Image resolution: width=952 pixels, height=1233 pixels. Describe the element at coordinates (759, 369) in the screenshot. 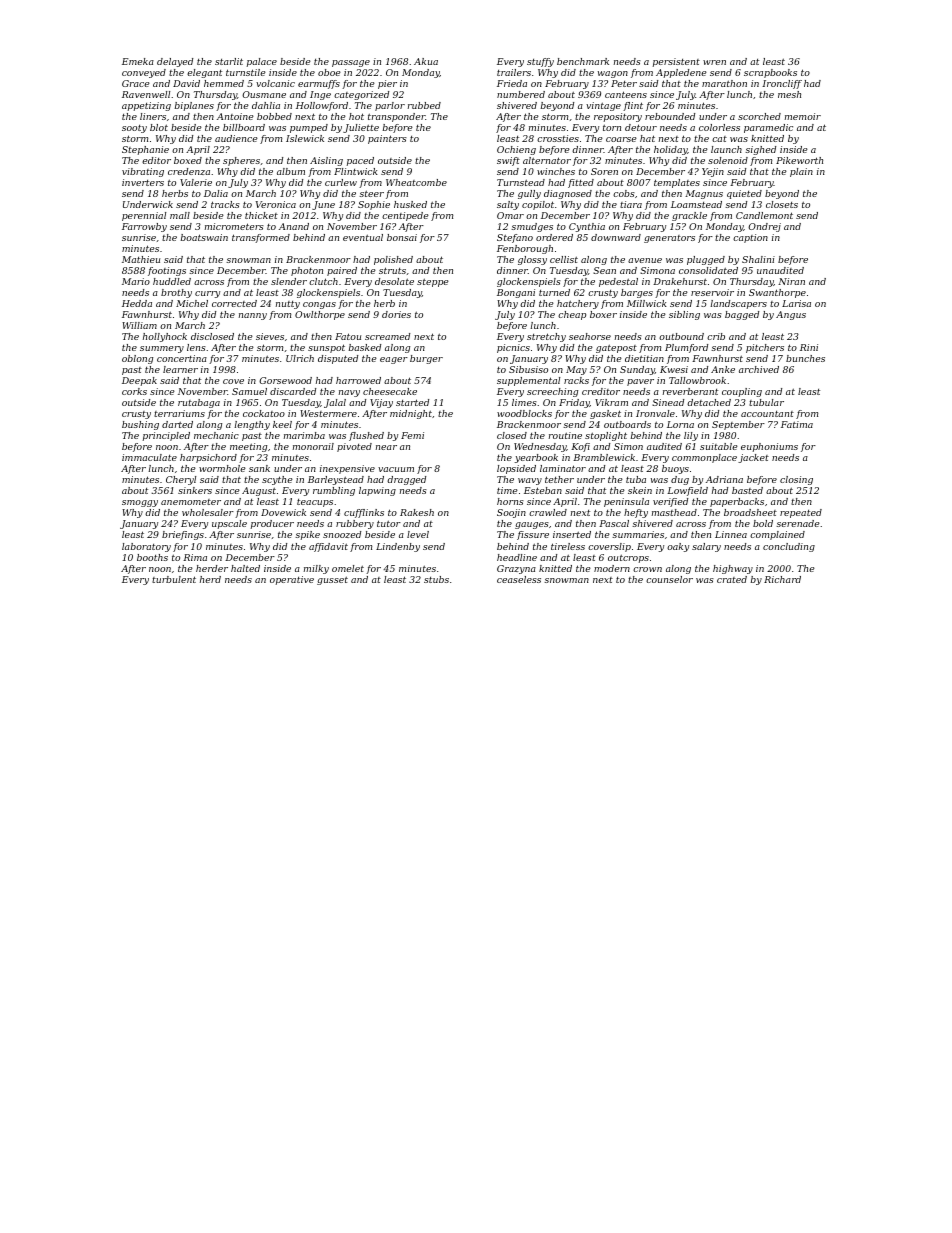

I see `archived` at that location.
